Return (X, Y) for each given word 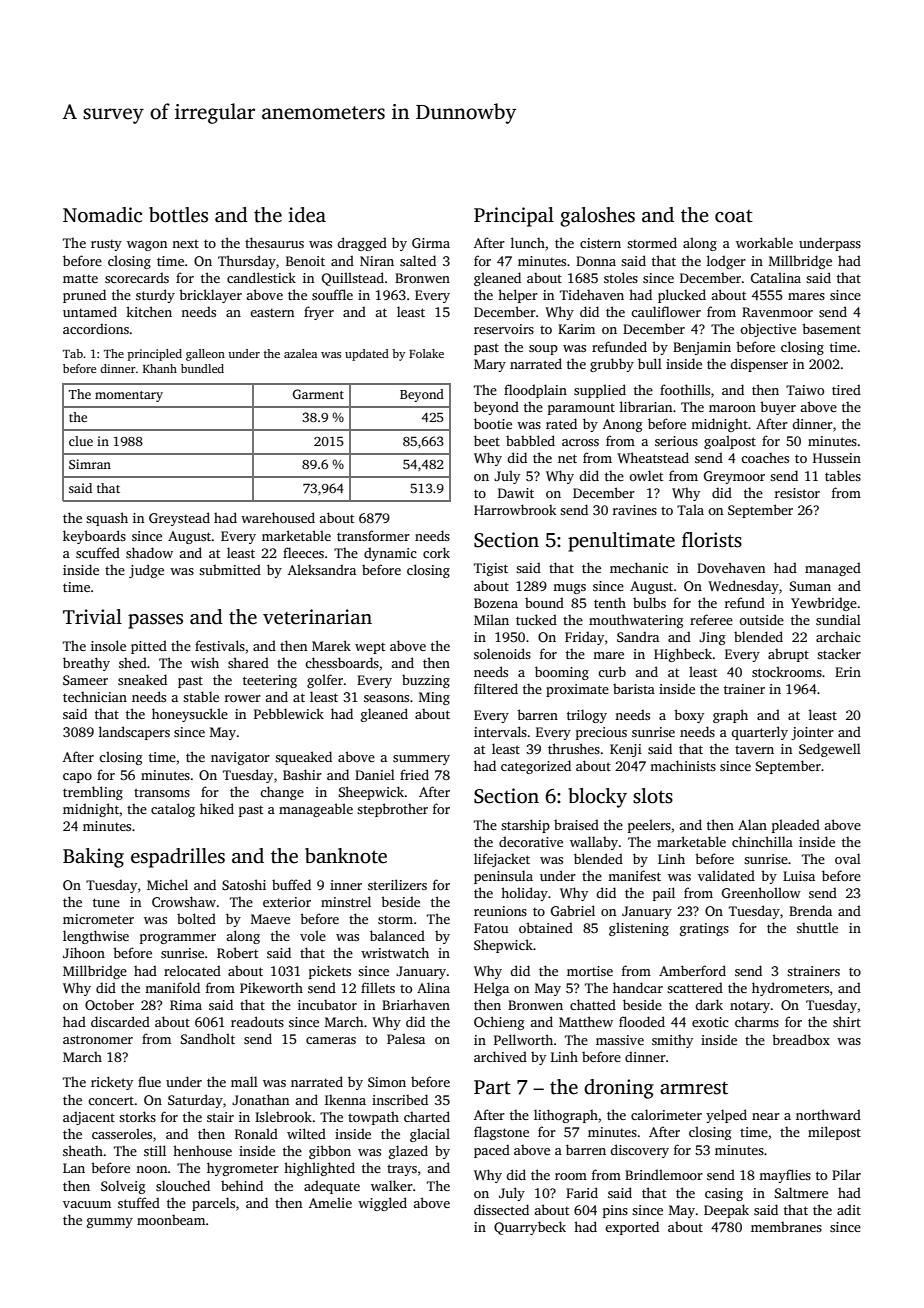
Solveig (123, 1187)
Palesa (406, 1038)
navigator (240, 758)
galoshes (597, 217)
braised (576, 824)
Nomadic (102, 215)
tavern (754, 749)
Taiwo (805, 390)
